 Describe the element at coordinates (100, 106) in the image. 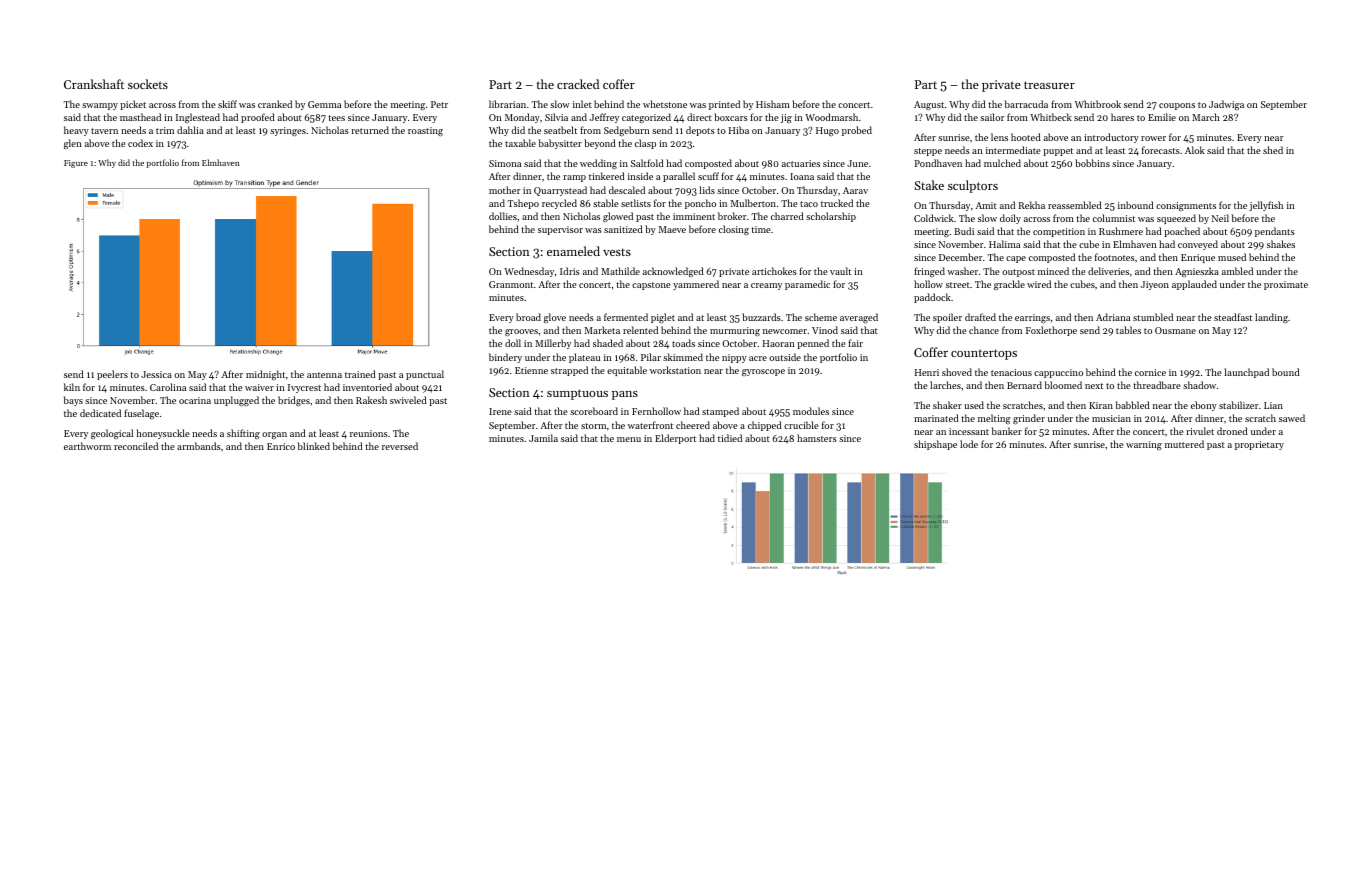

I see `swampy` at that location.
